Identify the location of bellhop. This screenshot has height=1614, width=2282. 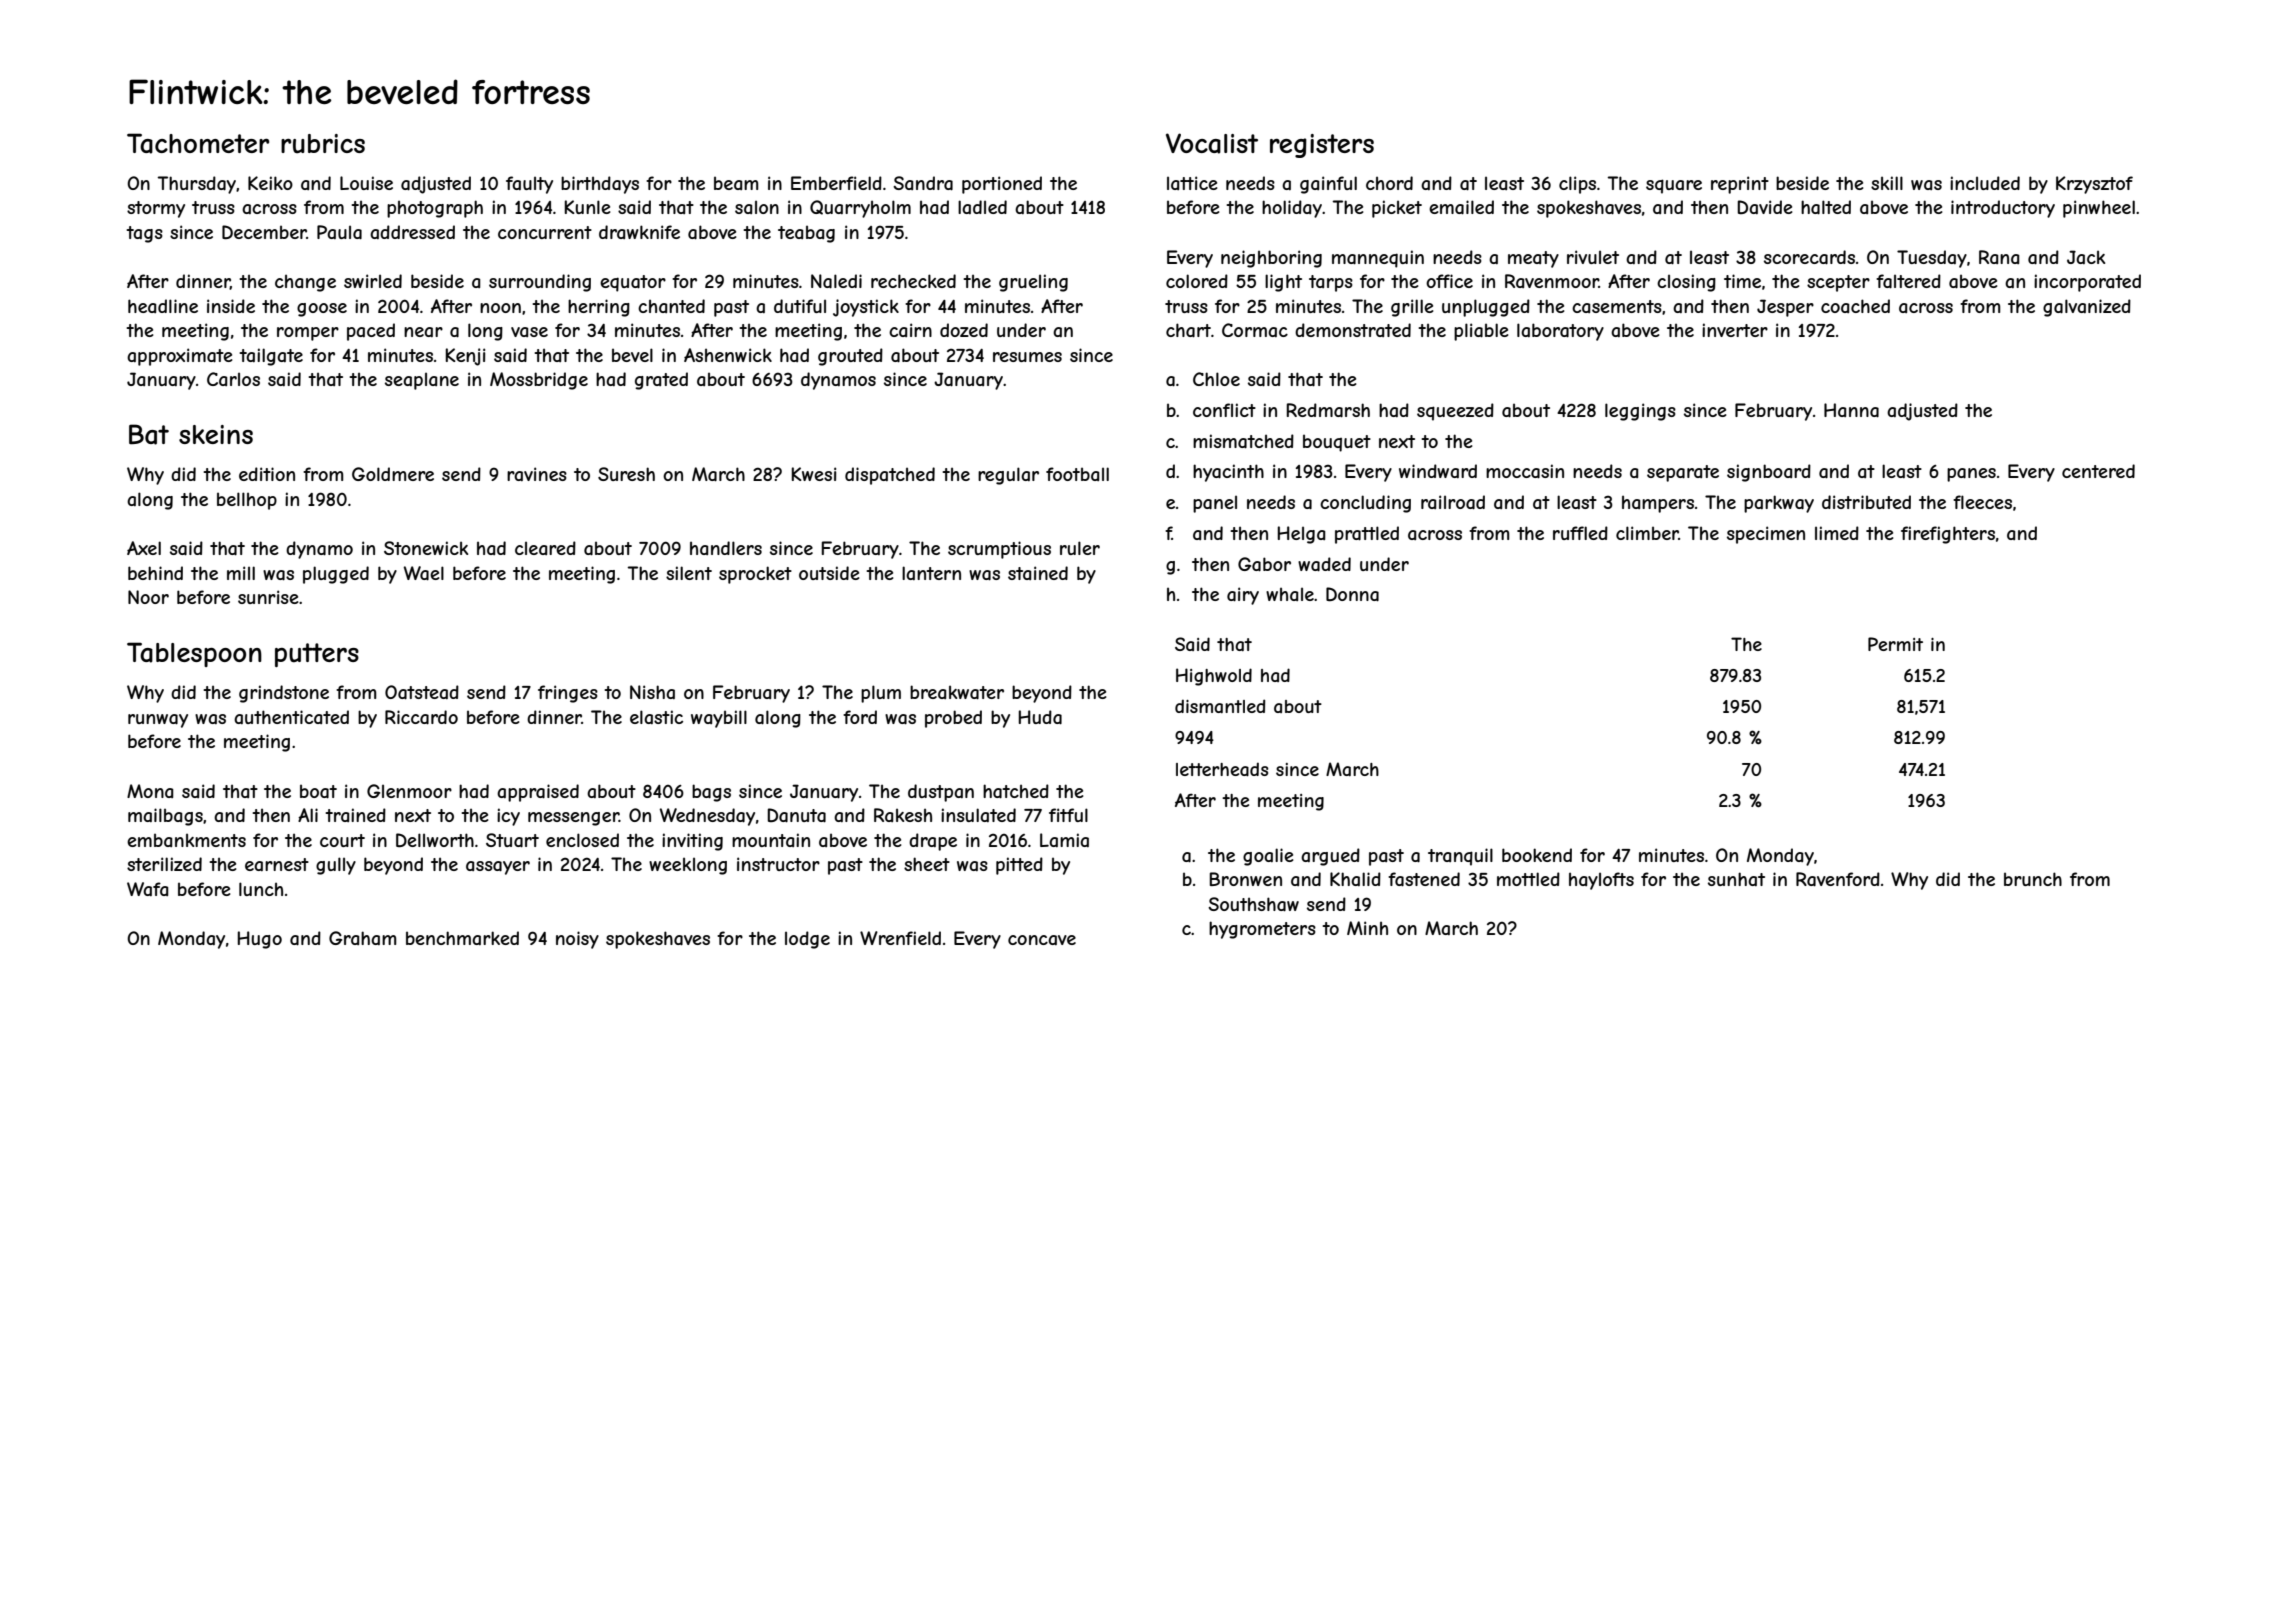
(247, 501).
